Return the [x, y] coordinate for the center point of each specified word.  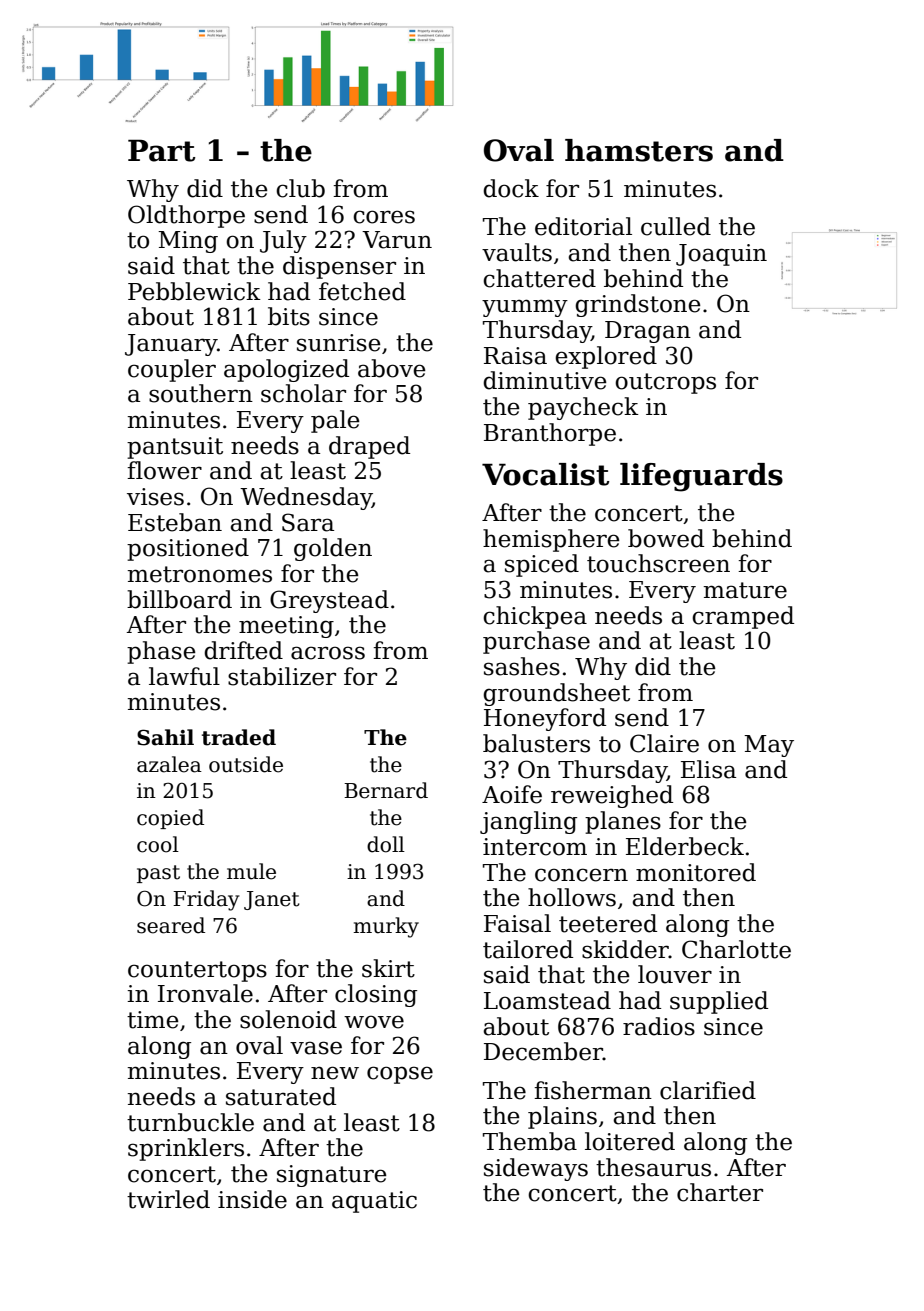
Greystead [329, 601]
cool [158, 844]
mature [745, 590]
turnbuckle [190, 1122]
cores [384, 217]
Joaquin [721, 255]
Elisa [708, 769]
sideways [536, 1169]
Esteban [175, 522]
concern [581, 875]
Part [161, 150]
